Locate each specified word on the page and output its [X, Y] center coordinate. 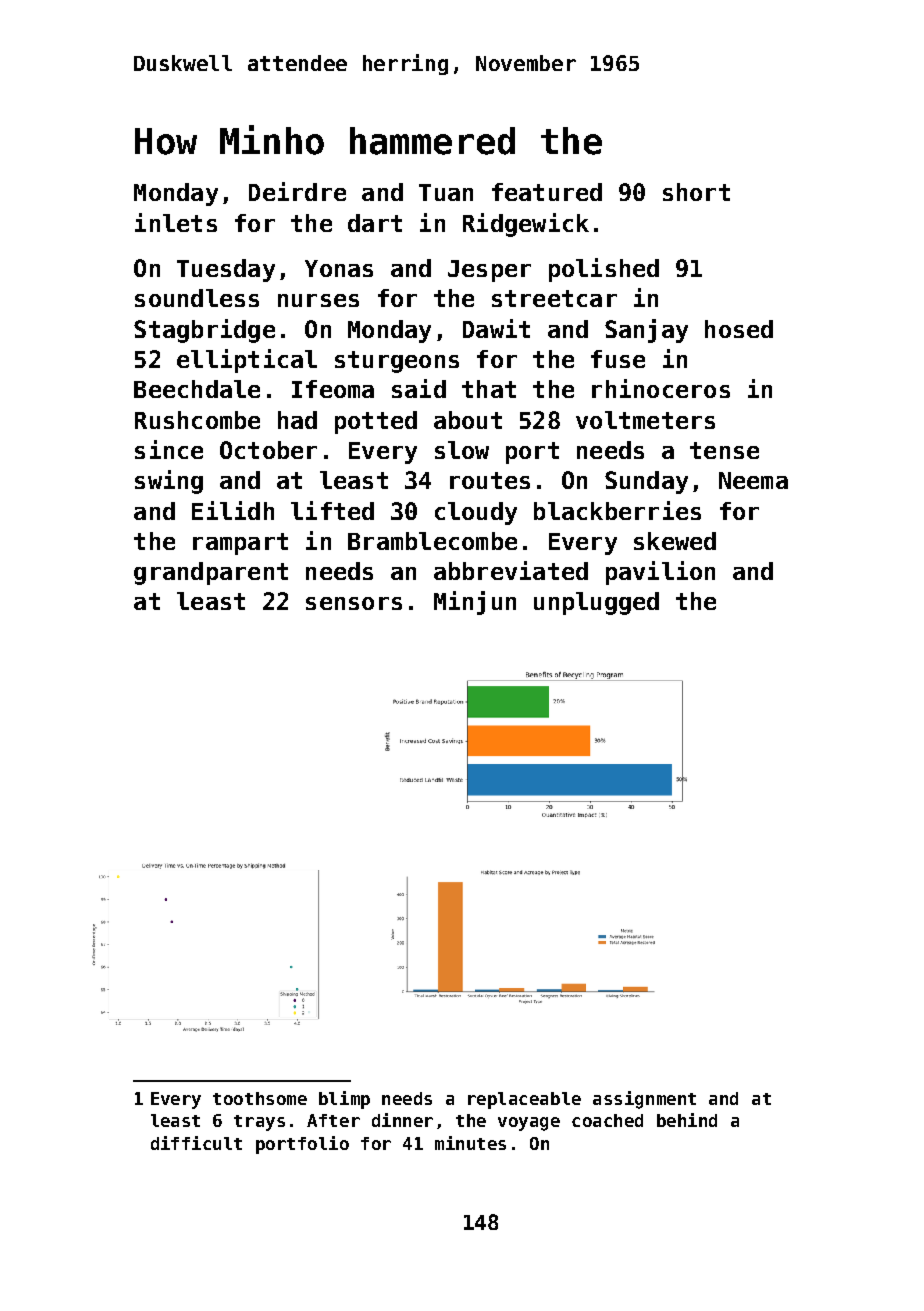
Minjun [475, 603]
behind [687, 1120]
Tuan [446, 192]
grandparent [211, 573]
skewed [675, 541]
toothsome [260, 1098]
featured [547, 192]
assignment [644, 1100]
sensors [354, 603]
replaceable [524, 1100]
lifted [332, 510]
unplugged [596, 603]
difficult [196, 1143]
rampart [240, 544]
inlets [176, 222]
